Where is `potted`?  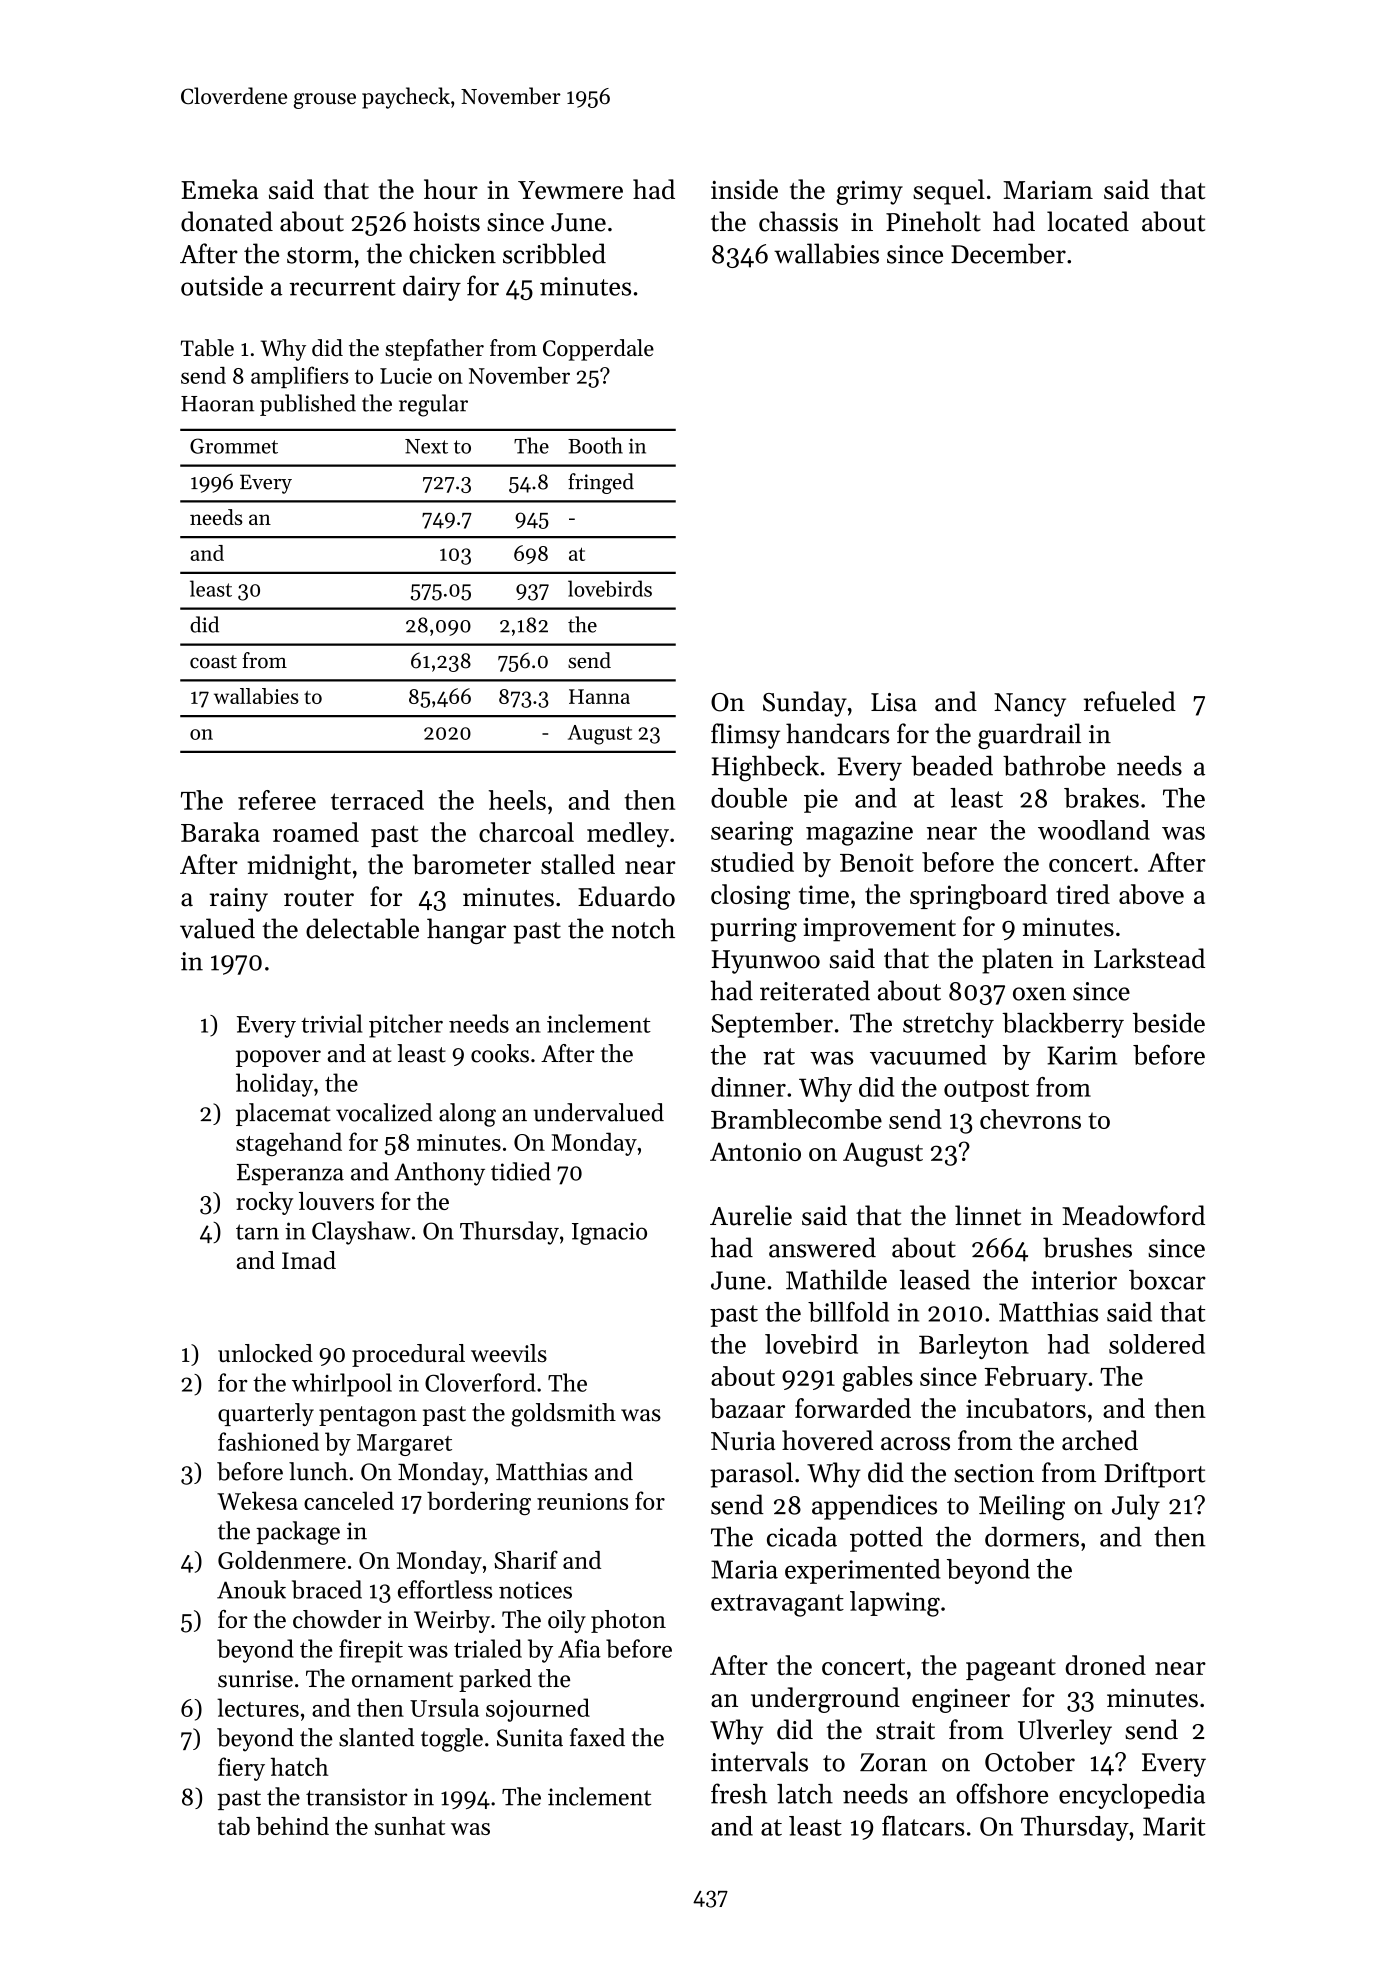
potted is located at coordinates (886, 1539).
